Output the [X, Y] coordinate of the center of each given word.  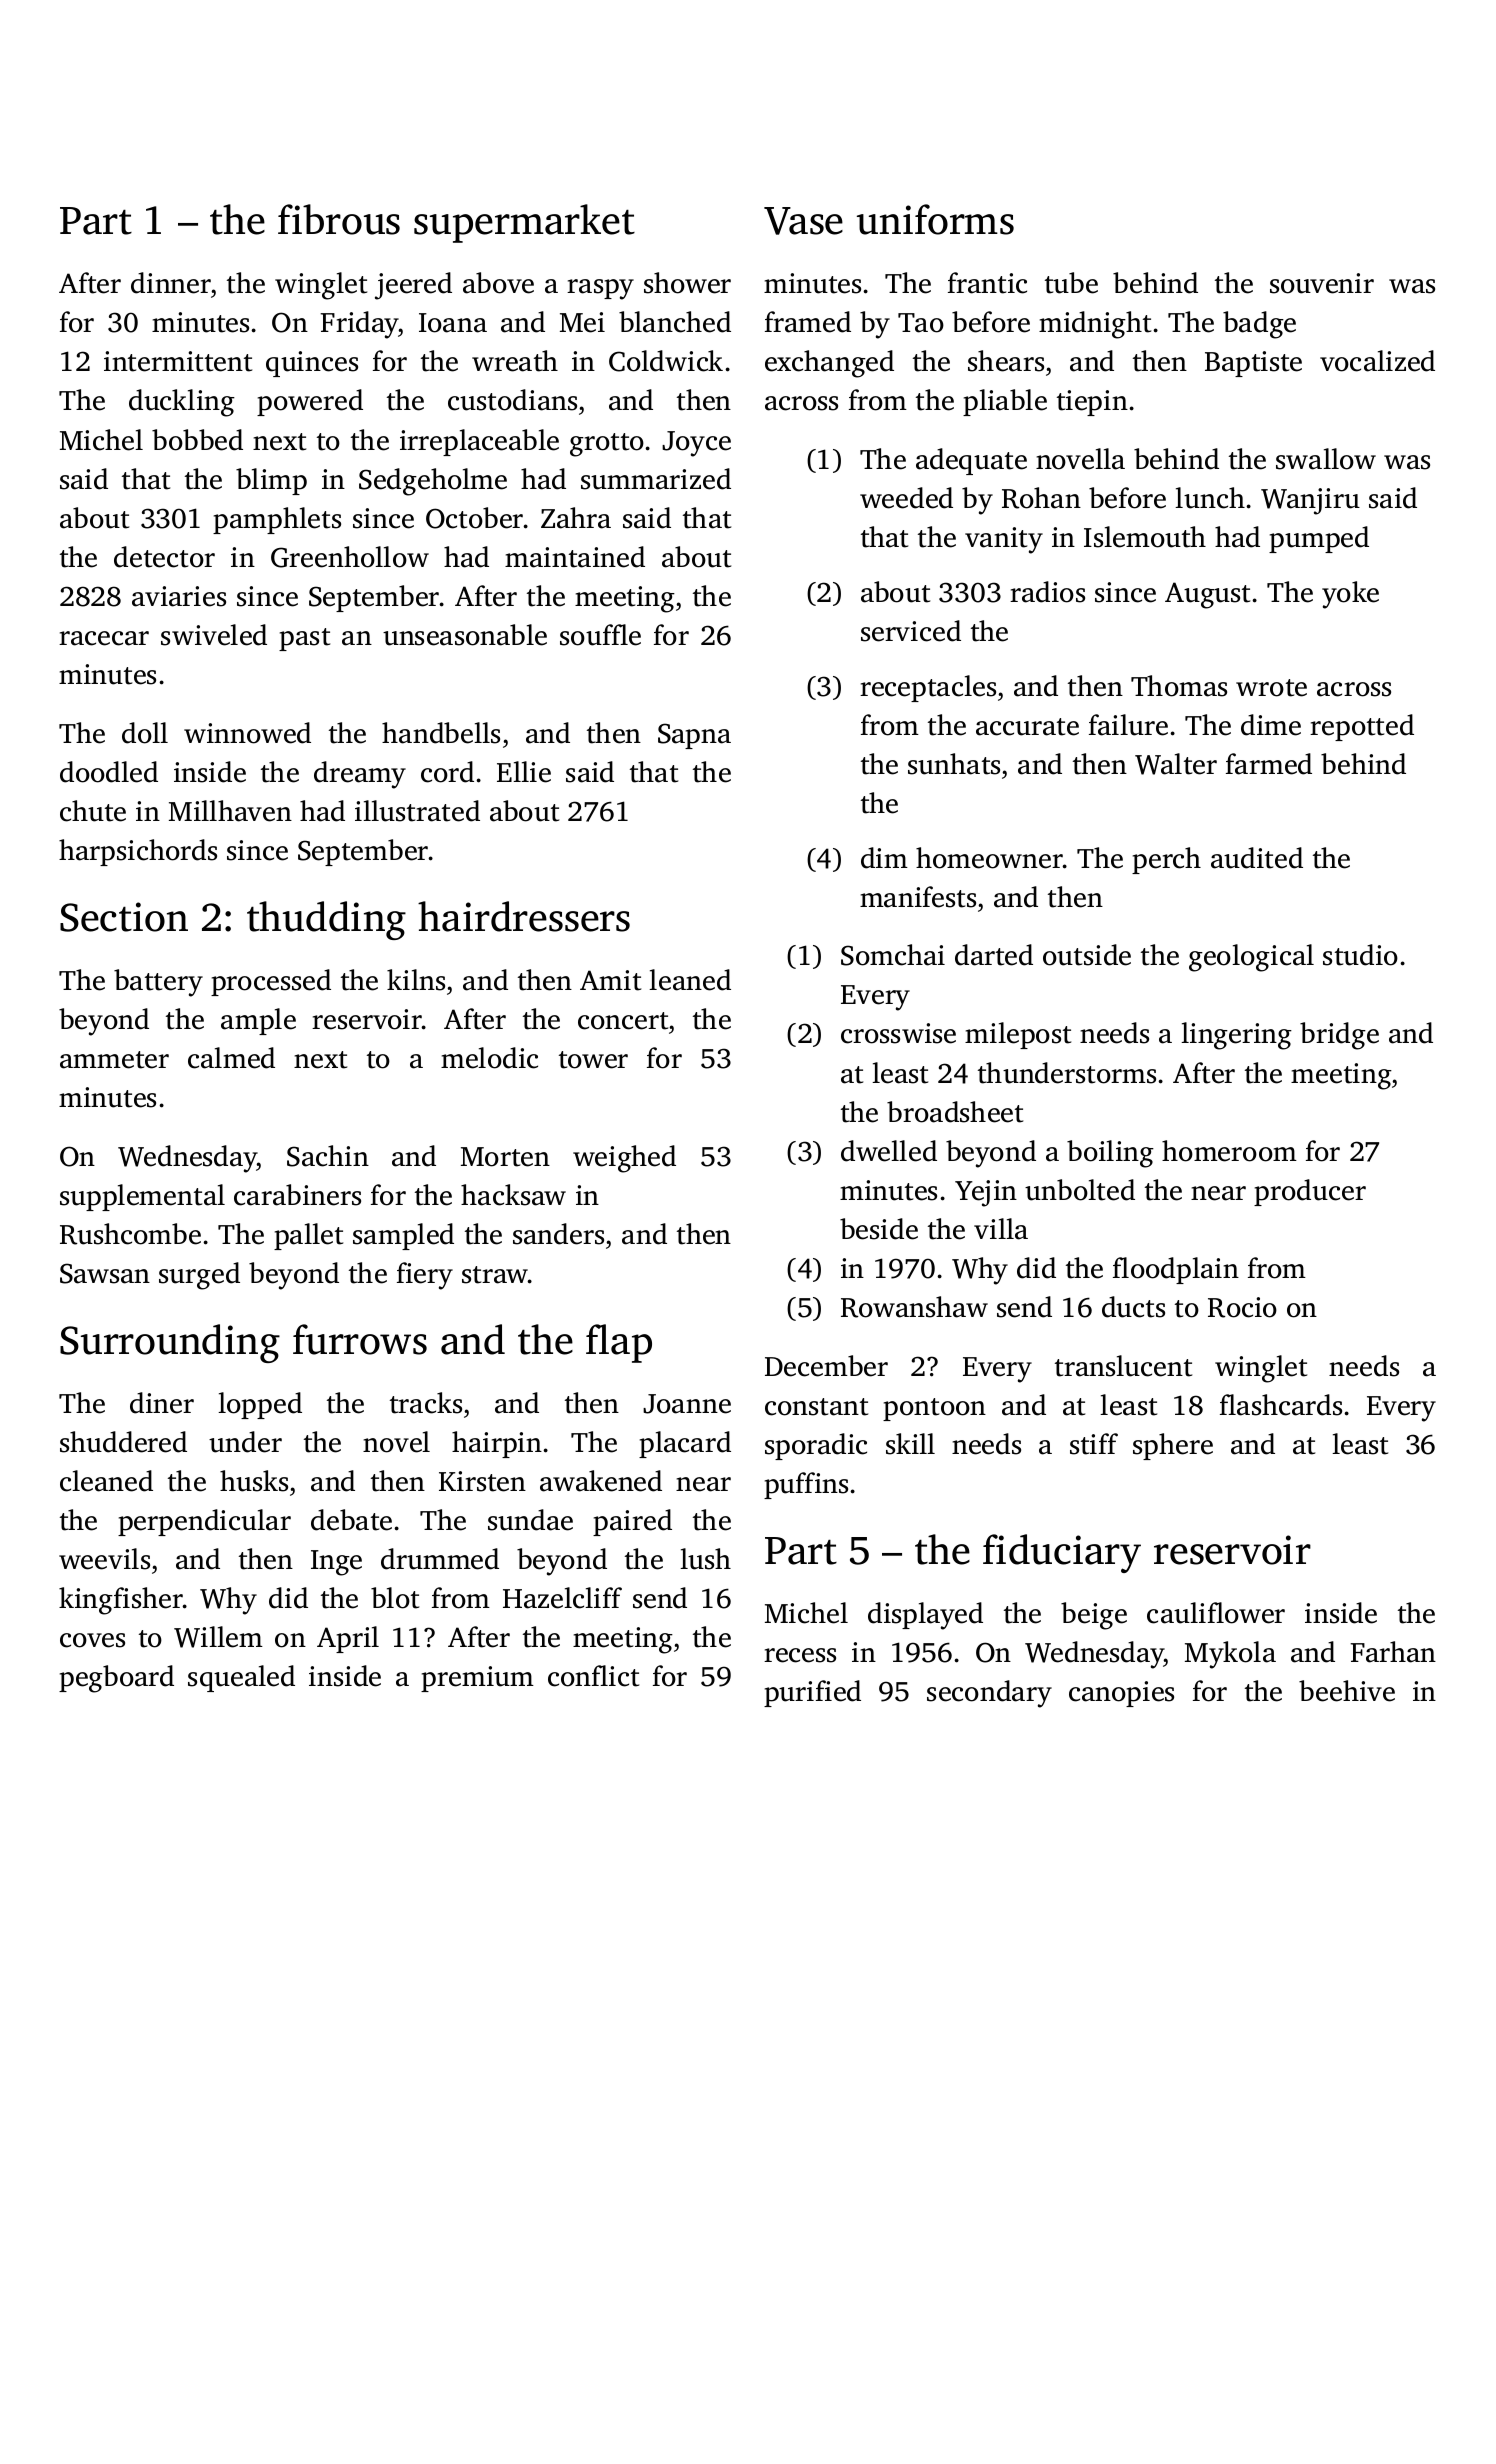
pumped [1319, 539]
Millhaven [230, 811]
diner [162, 1403]
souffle [600, 635]
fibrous [339, 219]
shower [687, 283]
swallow [1326, 459]
